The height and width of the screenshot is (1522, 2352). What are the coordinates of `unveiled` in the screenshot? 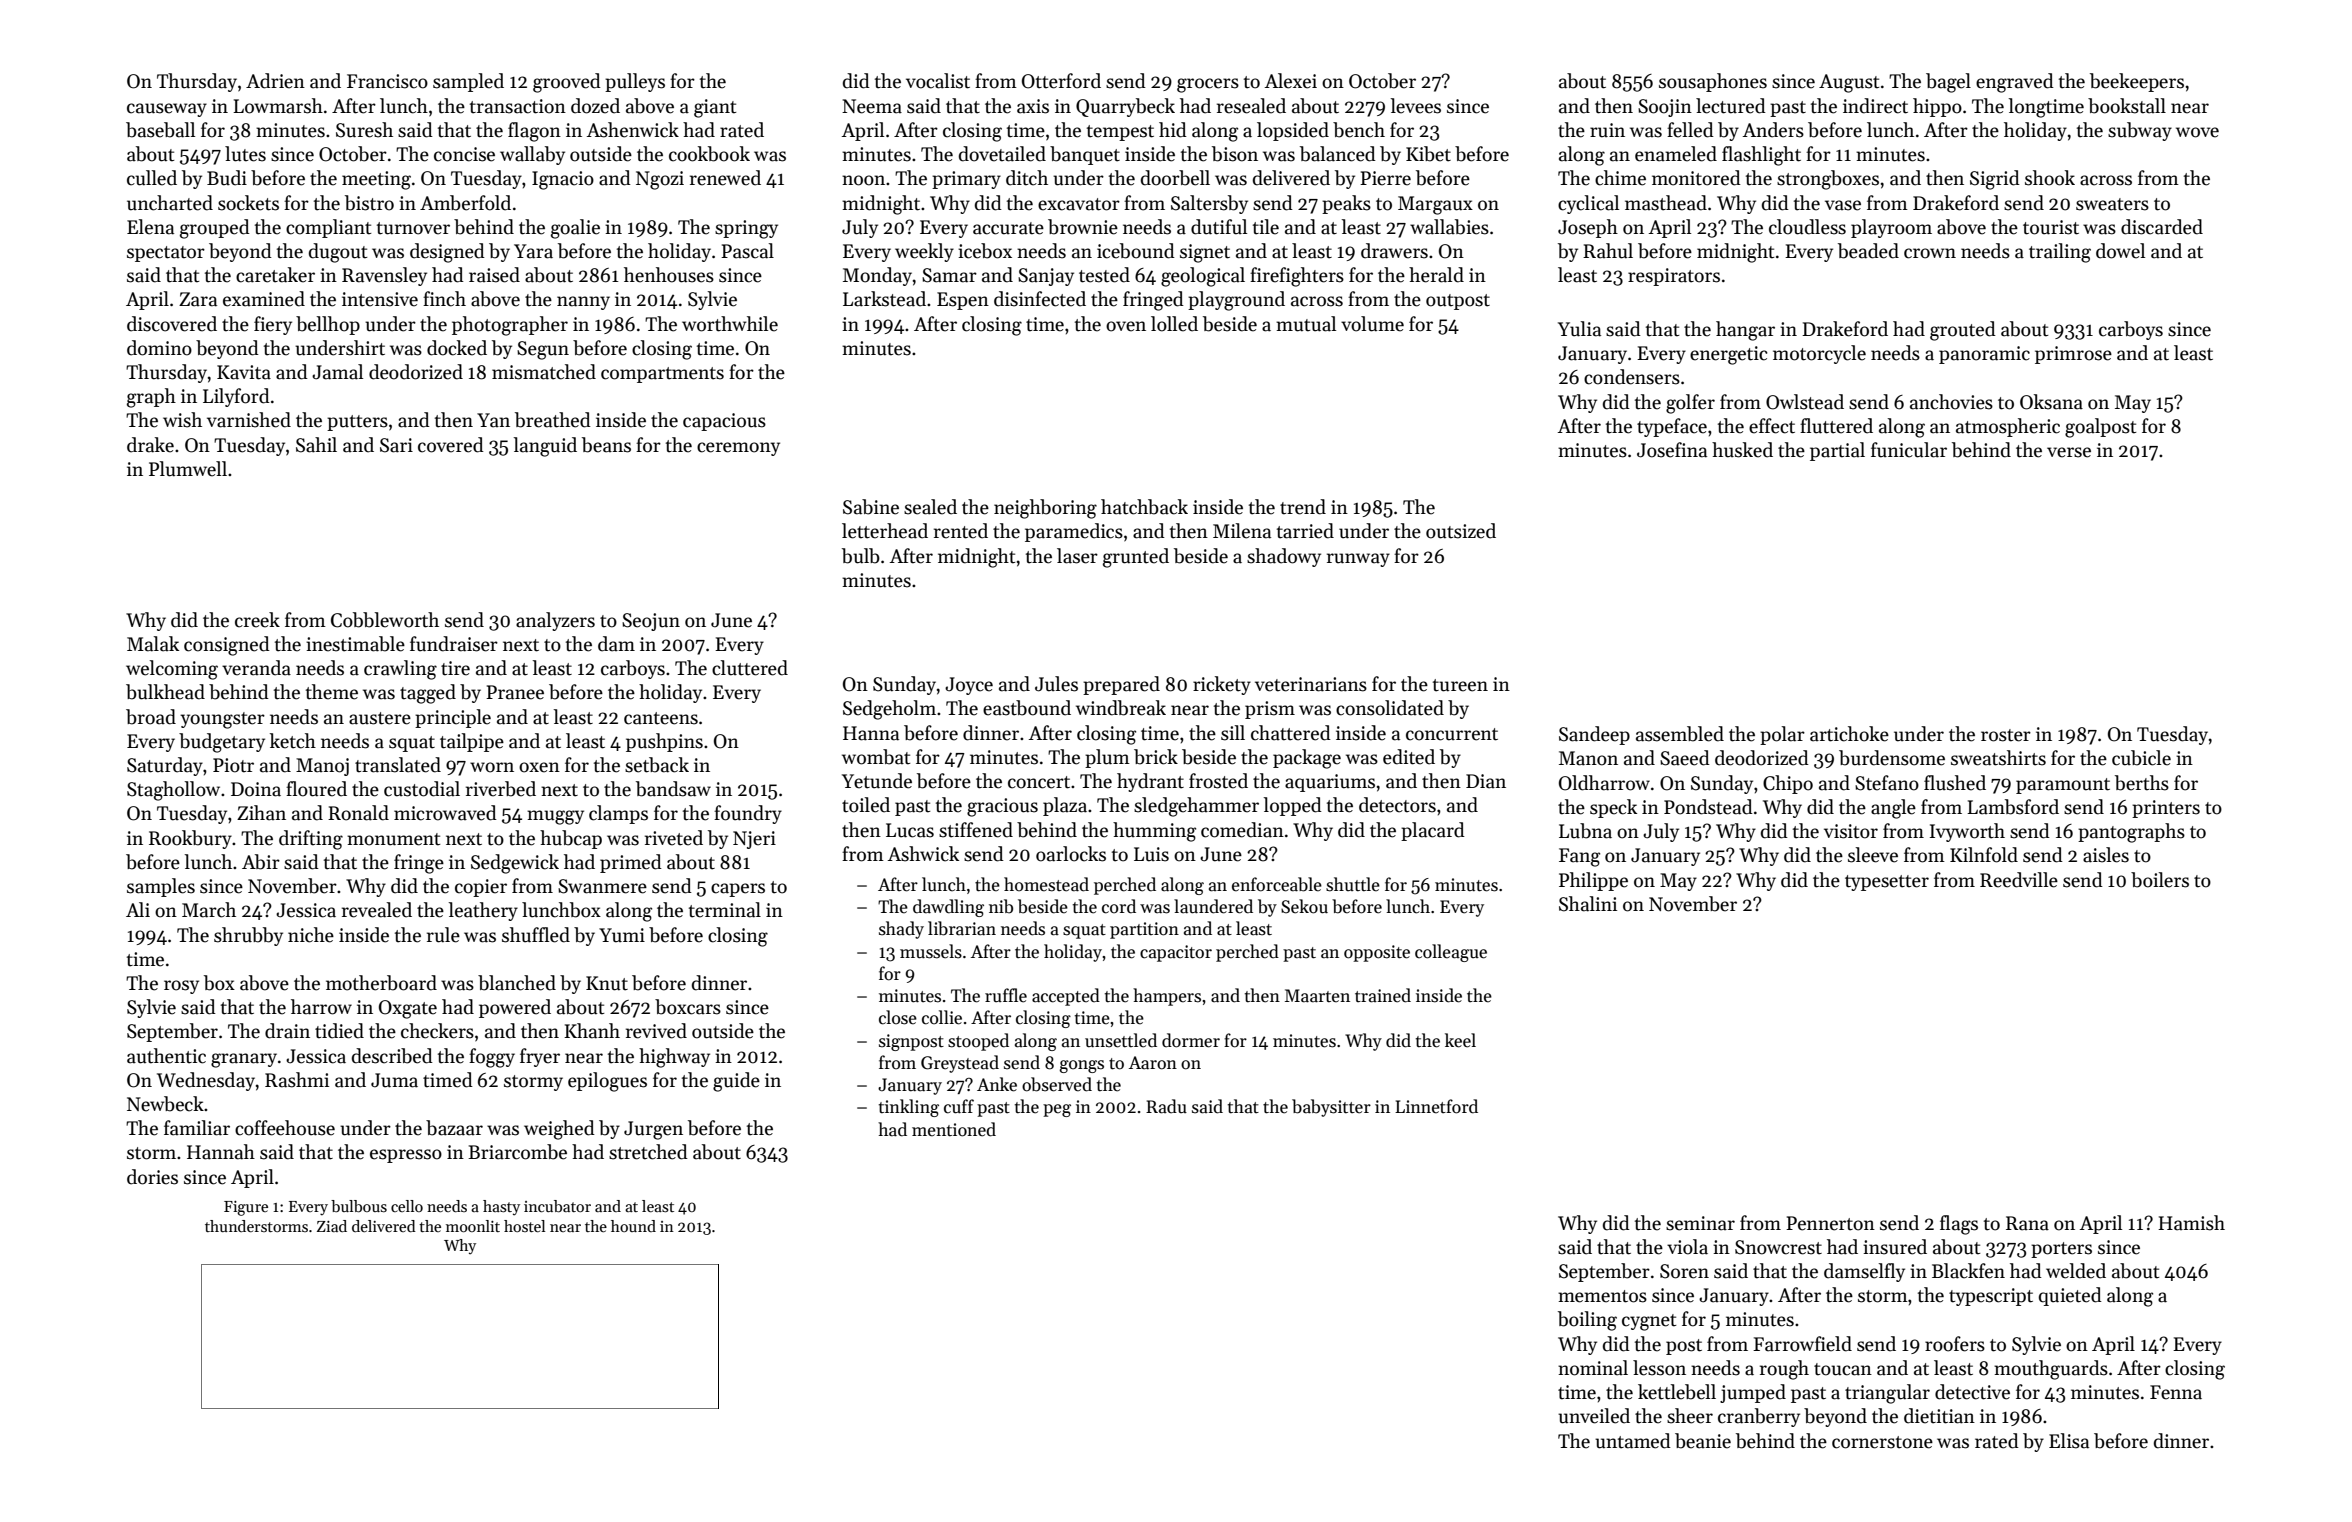 It's located at (1594, 1416).
